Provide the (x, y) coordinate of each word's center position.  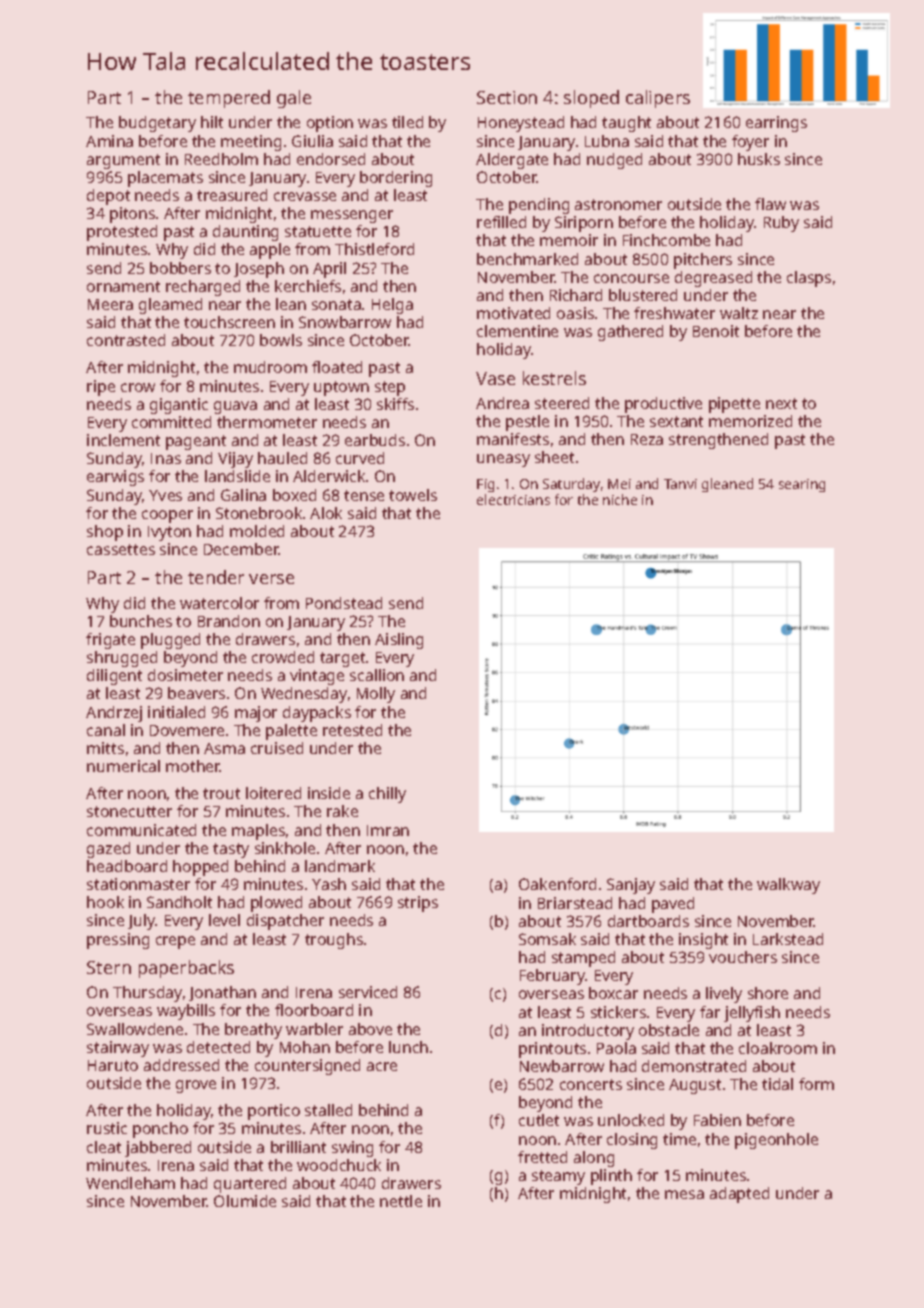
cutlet (539, 1120)
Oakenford (557, 884)
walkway (788, 886)
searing (802, 485)
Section (507, 97)
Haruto (113, 1065)
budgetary (157, 124)
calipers (658, 99)
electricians (513, 499)
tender (216, 577)
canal (106, 730)
